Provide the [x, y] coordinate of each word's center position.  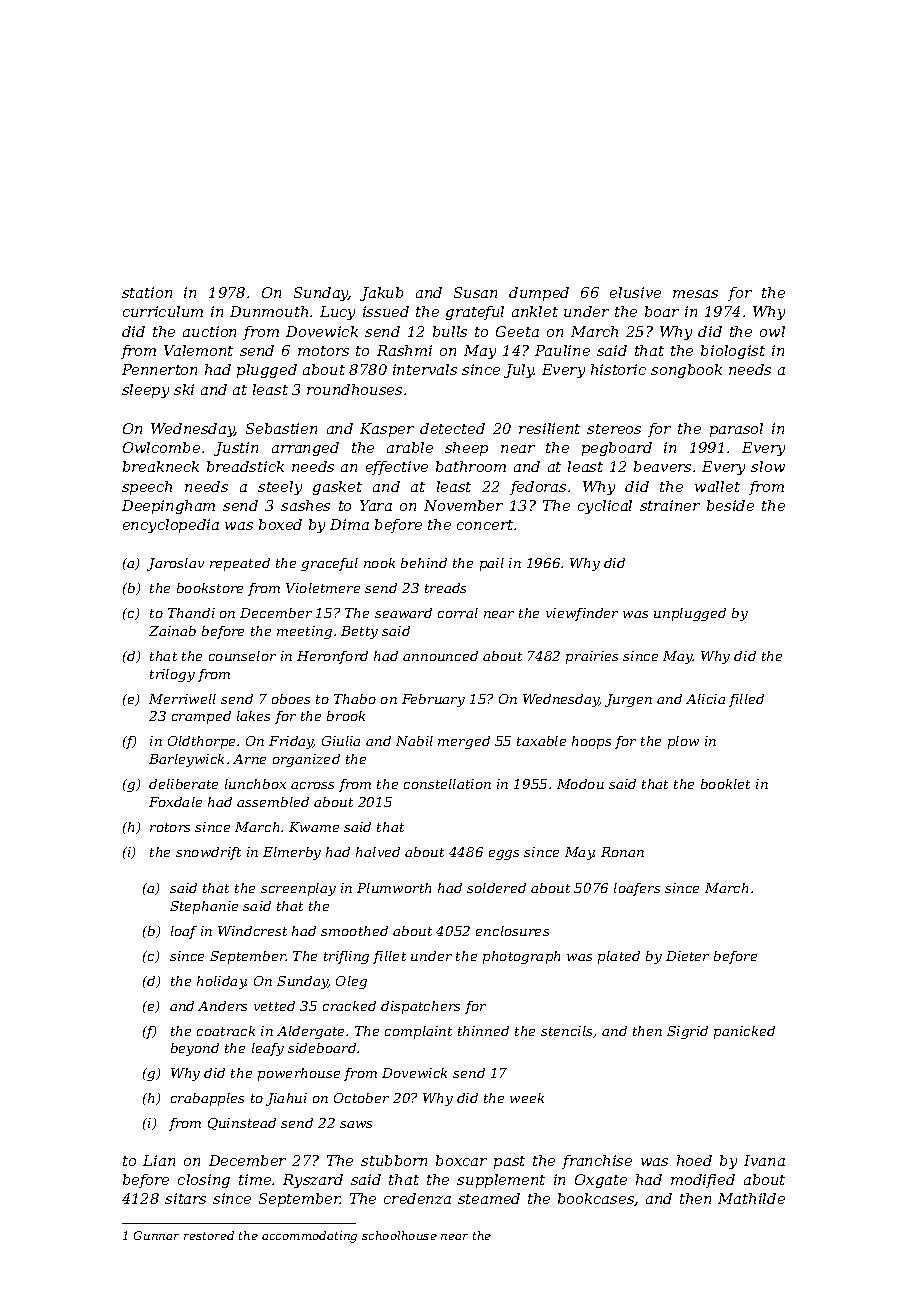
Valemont [198, 350]
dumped [539, 294]
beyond [195, 1049]
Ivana [764, 1160]
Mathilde [751, 1198]
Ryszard [313, 1181]
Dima [349, 524]
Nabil [414, 741]
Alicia [705, 699]
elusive [635, 292]
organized [306, 760]
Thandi [191, 613]
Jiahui [286, 1099]
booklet [725, 784]
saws [356, 1124]
